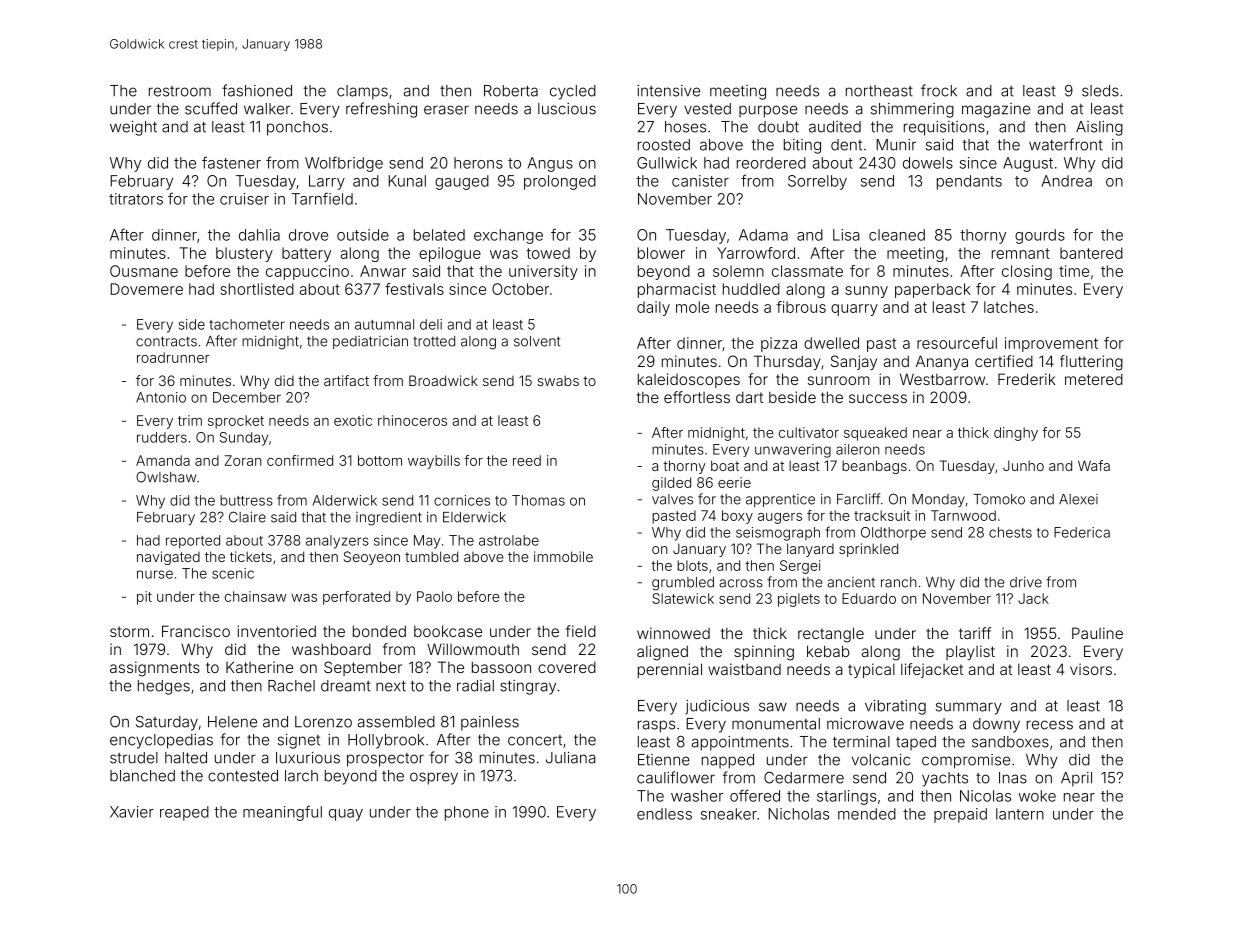 The height and width of the image is (952, 1233). I want to click on time, so click(1074, 271).
